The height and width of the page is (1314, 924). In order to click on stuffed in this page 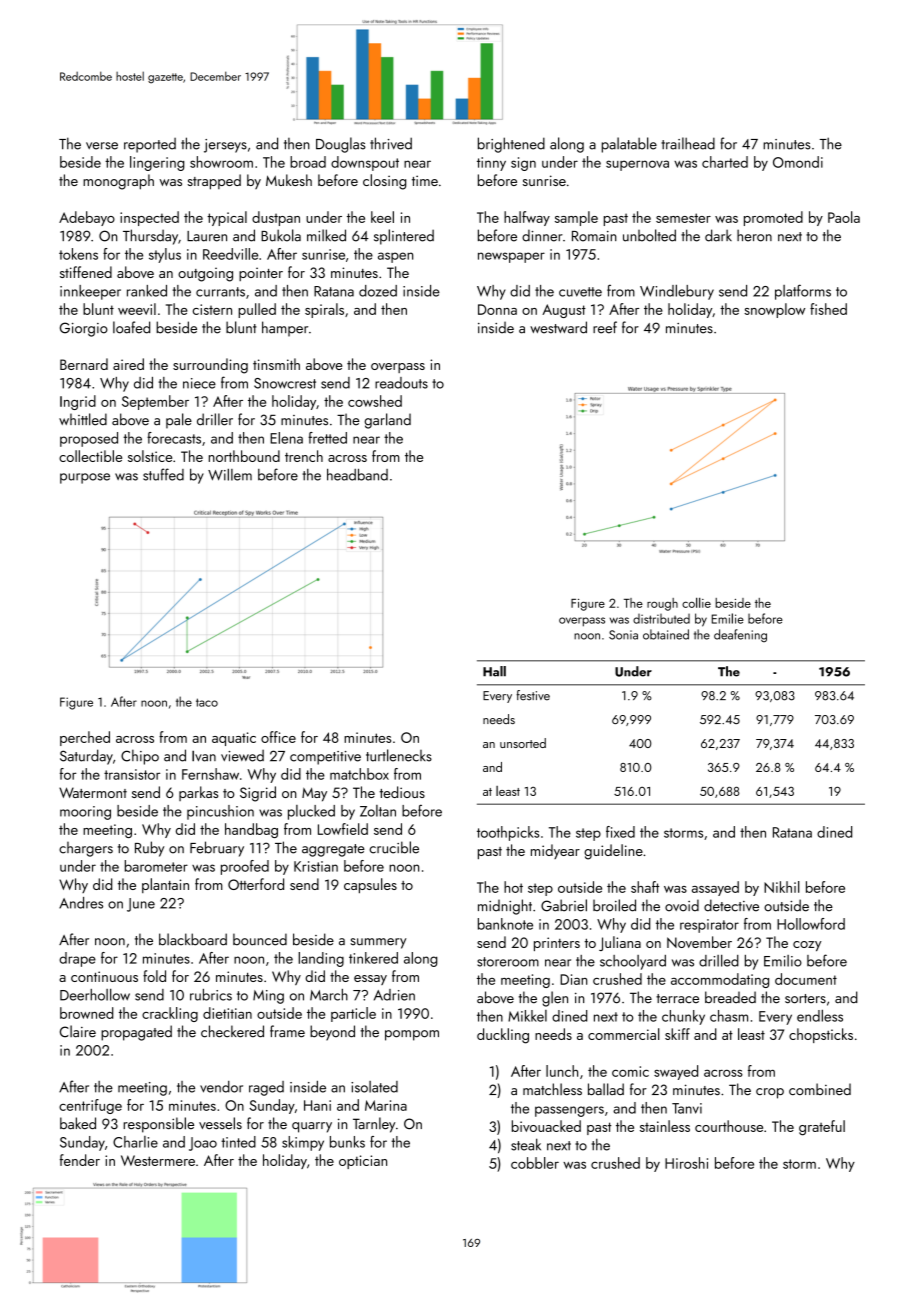, I will do `click(163, 474)`.
